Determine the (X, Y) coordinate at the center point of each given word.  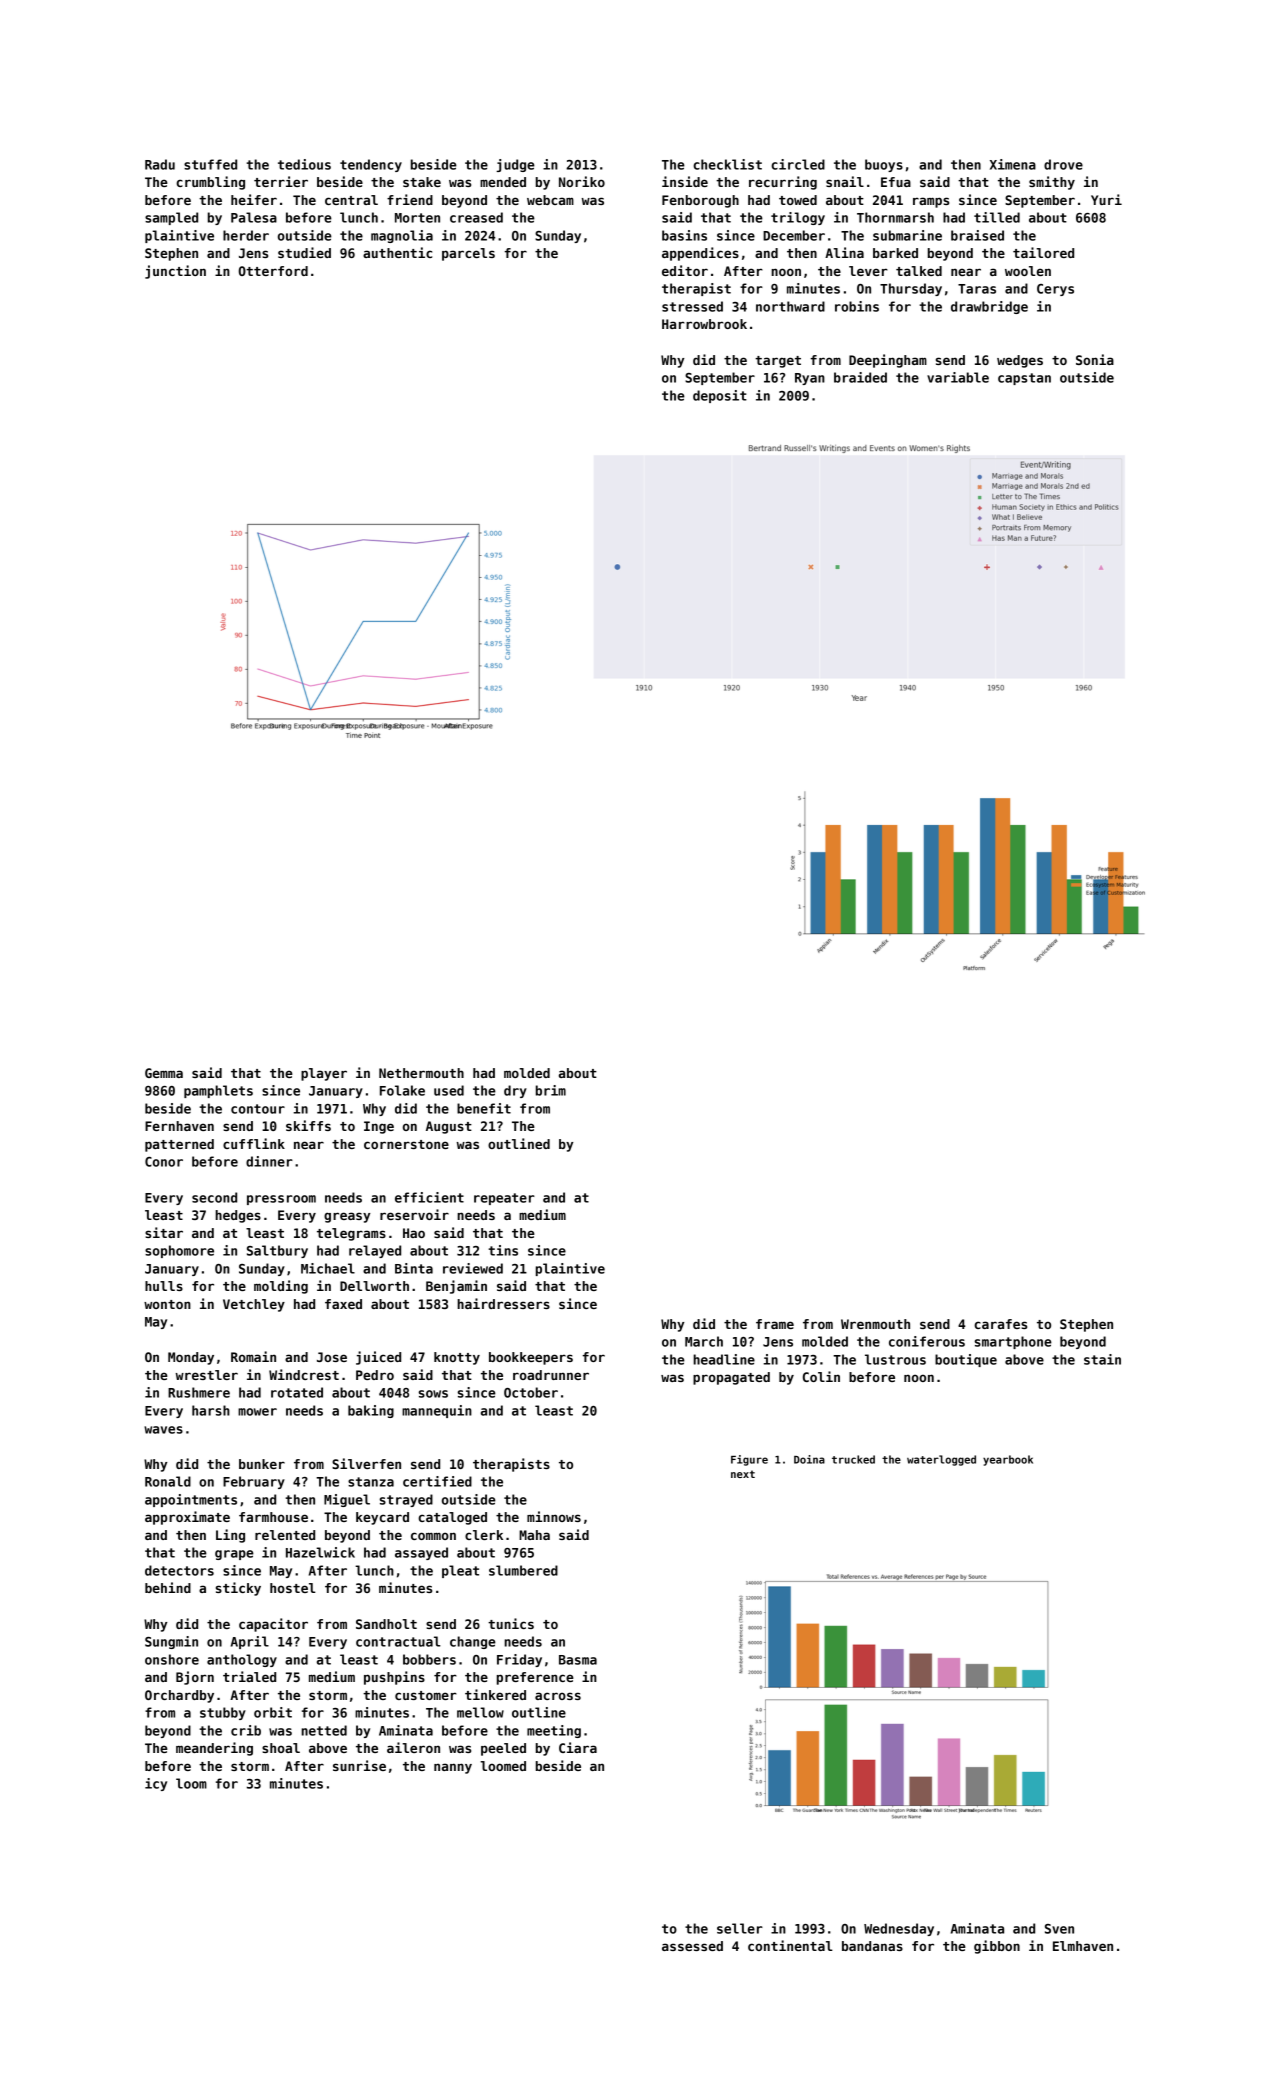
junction (175, 272)
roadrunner (551, 1375)
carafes (1000, 1324)
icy (156, 1784)
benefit (484, 1108)
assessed (692, 1946)
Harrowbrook (704, 324)
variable (958, 377)
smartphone (1013, 1342)
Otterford (273, 271)
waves (163, 1430)
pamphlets (218, 1091)
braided (860, 377)
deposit (720, 396)
